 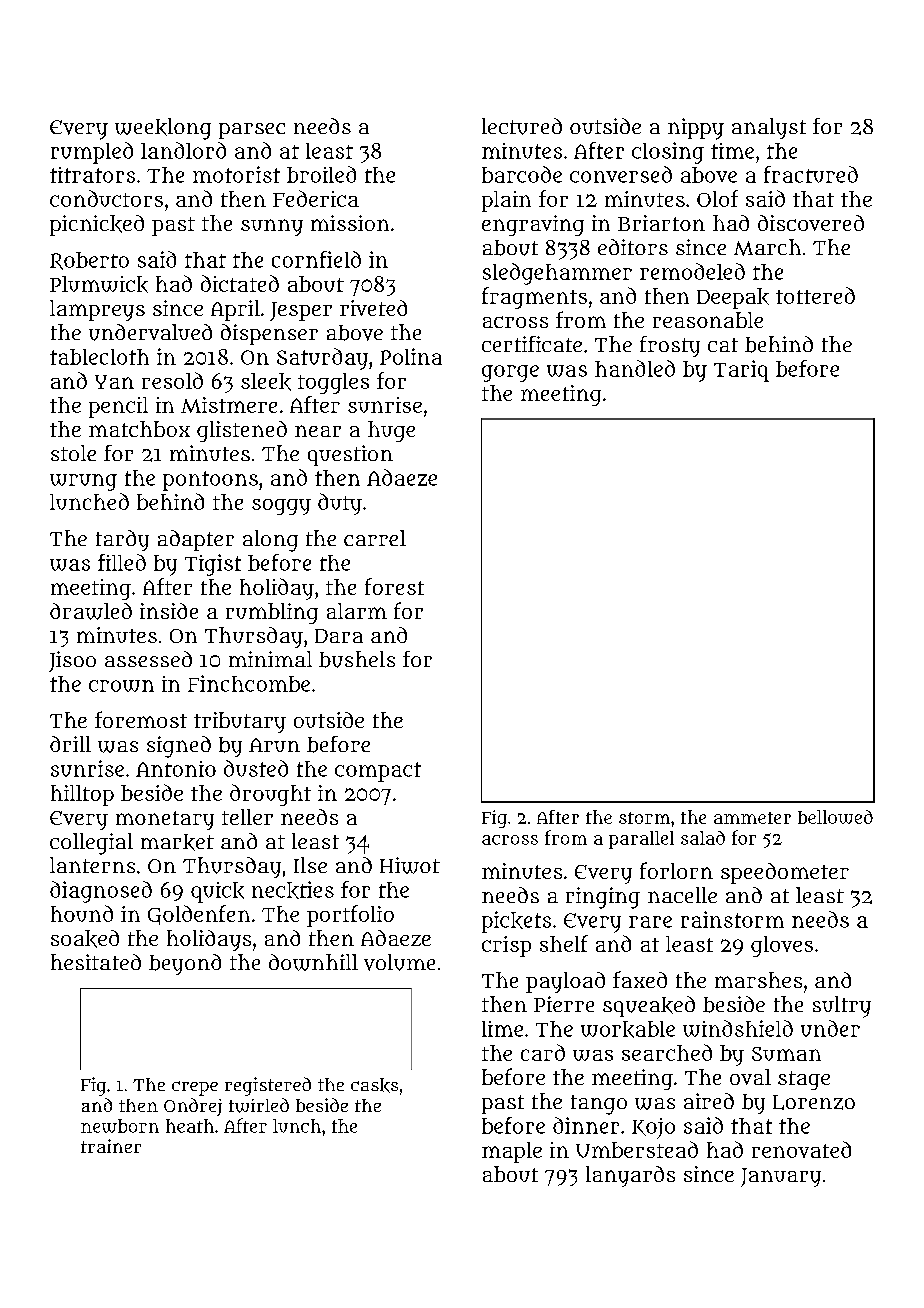 What do you see at coordinates (111, 1146) in the document?
I see `trainer` at bounding box center [111, 1146].
